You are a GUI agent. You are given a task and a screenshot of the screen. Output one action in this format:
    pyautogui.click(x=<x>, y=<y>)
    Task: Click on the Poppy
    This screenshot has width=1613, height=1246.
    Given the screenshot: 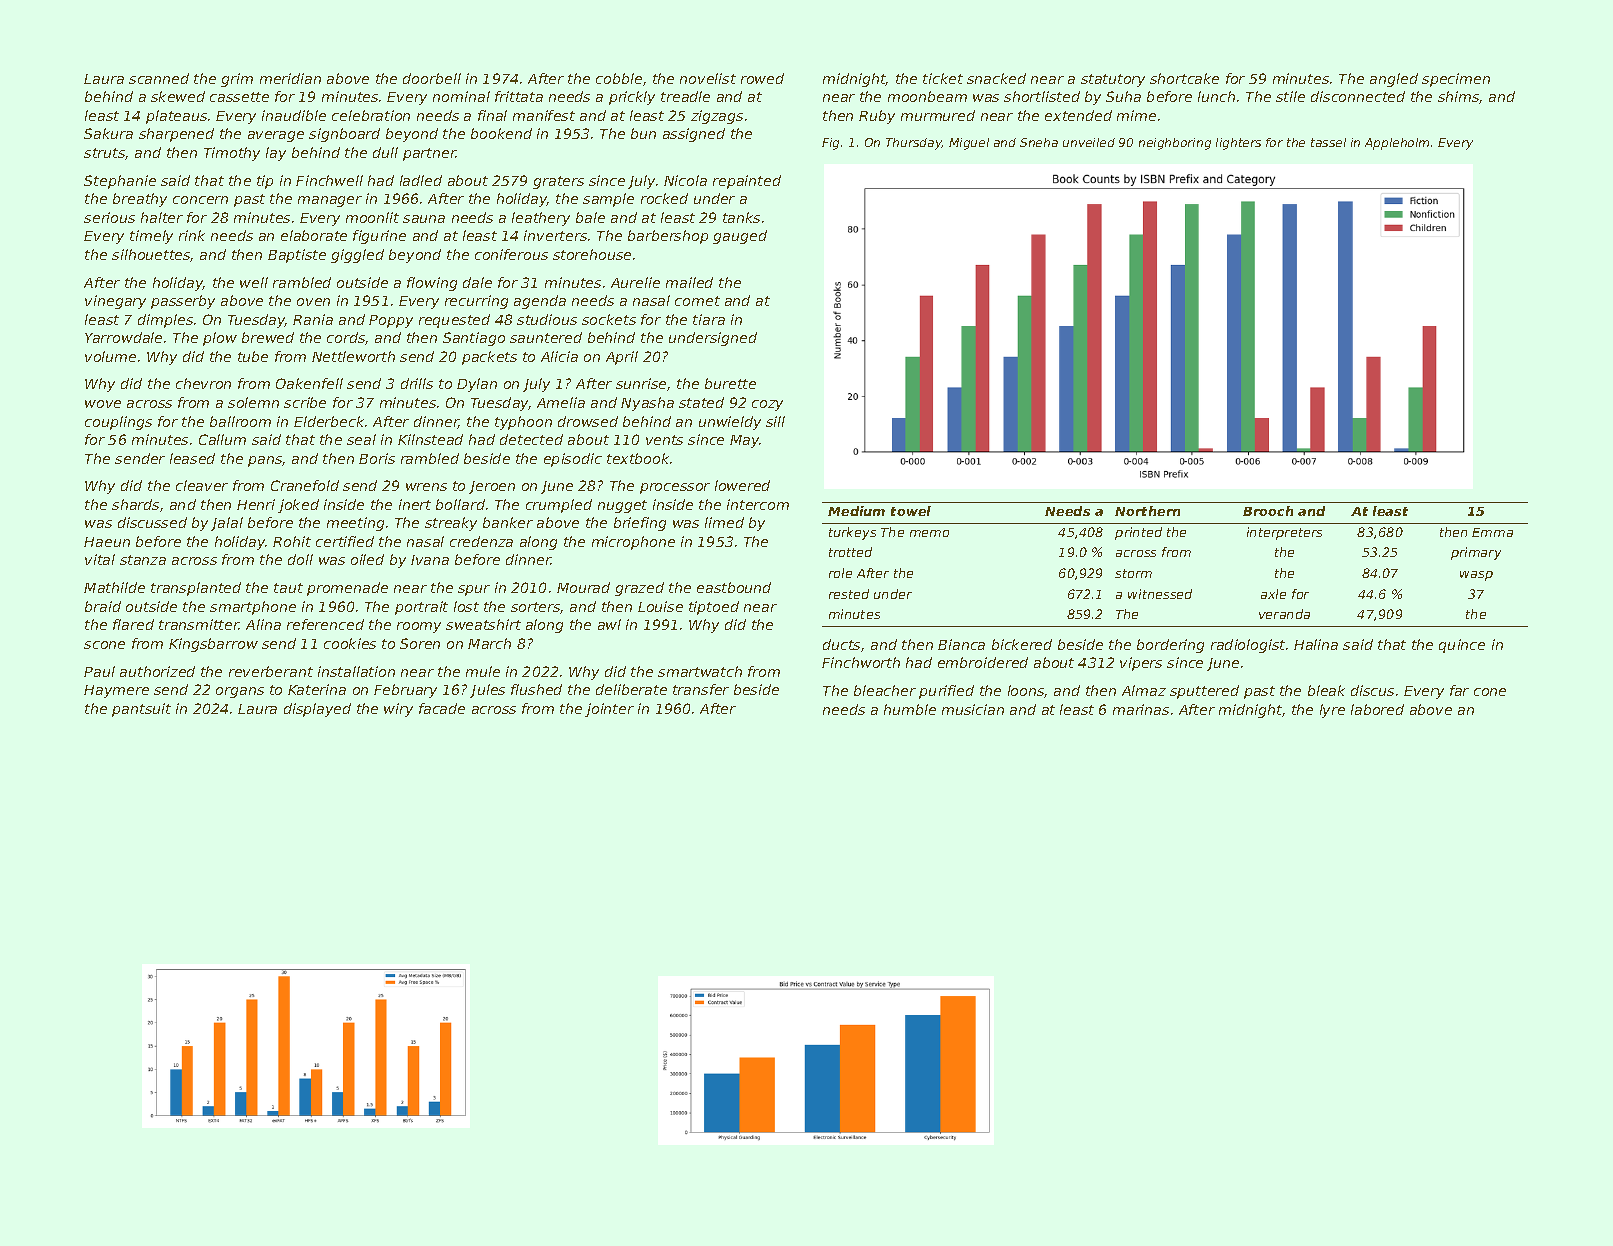 What is the action you would take?
    pyautogui.click(x=391, y=321)
